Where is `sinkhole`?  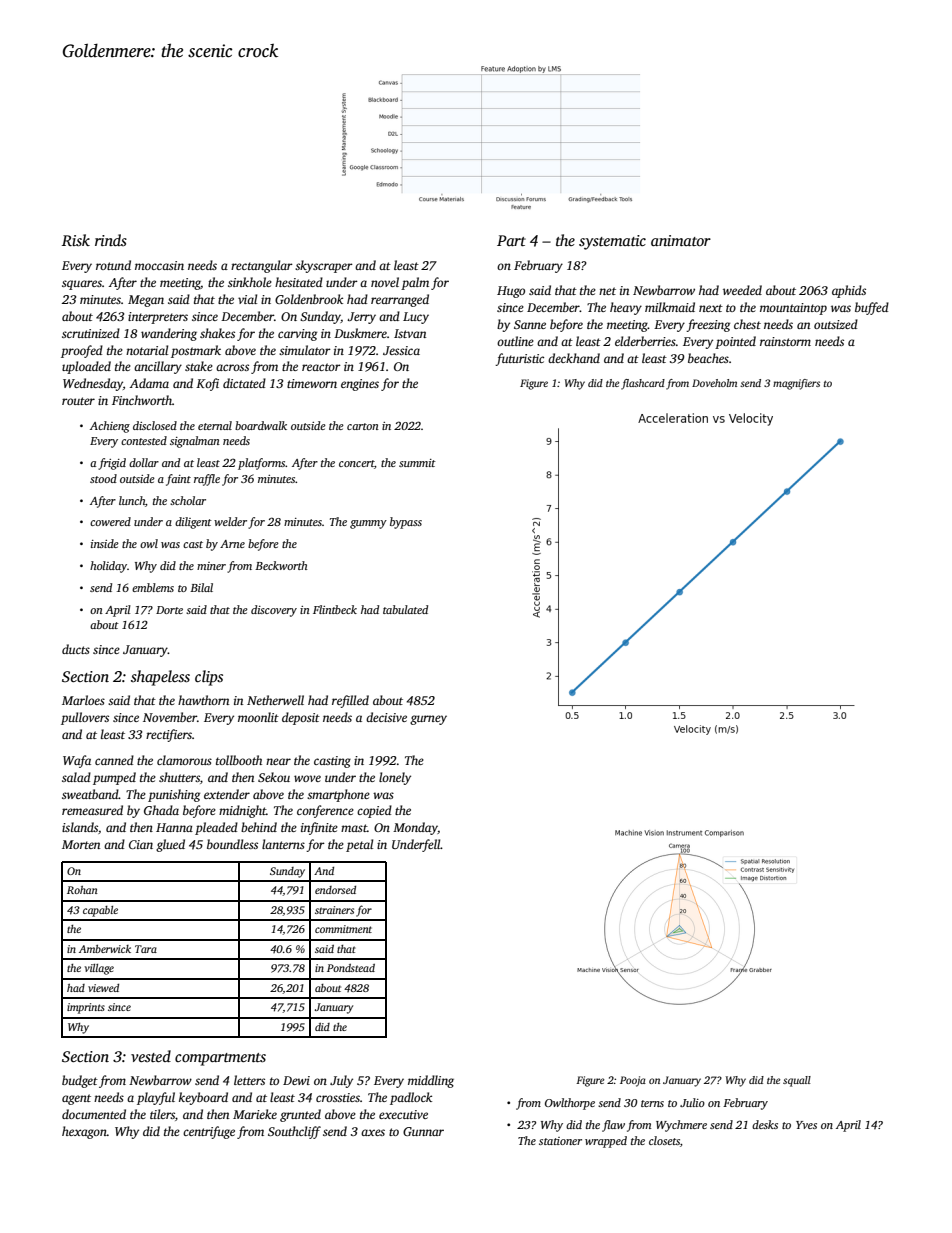 sinkhole is located at coordinates (250, 282).
